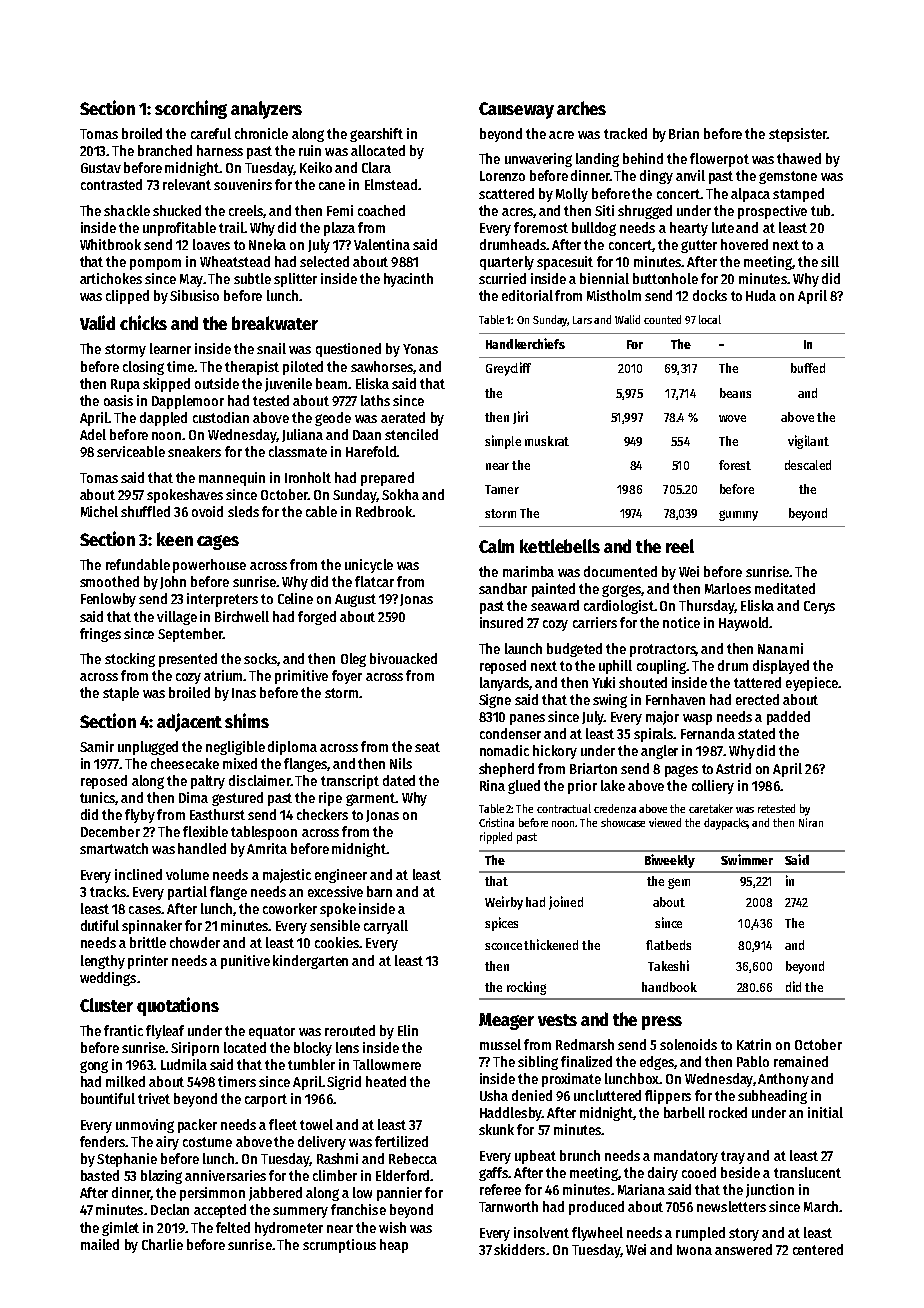  I want to click on sandbar, so click(503, 588).
